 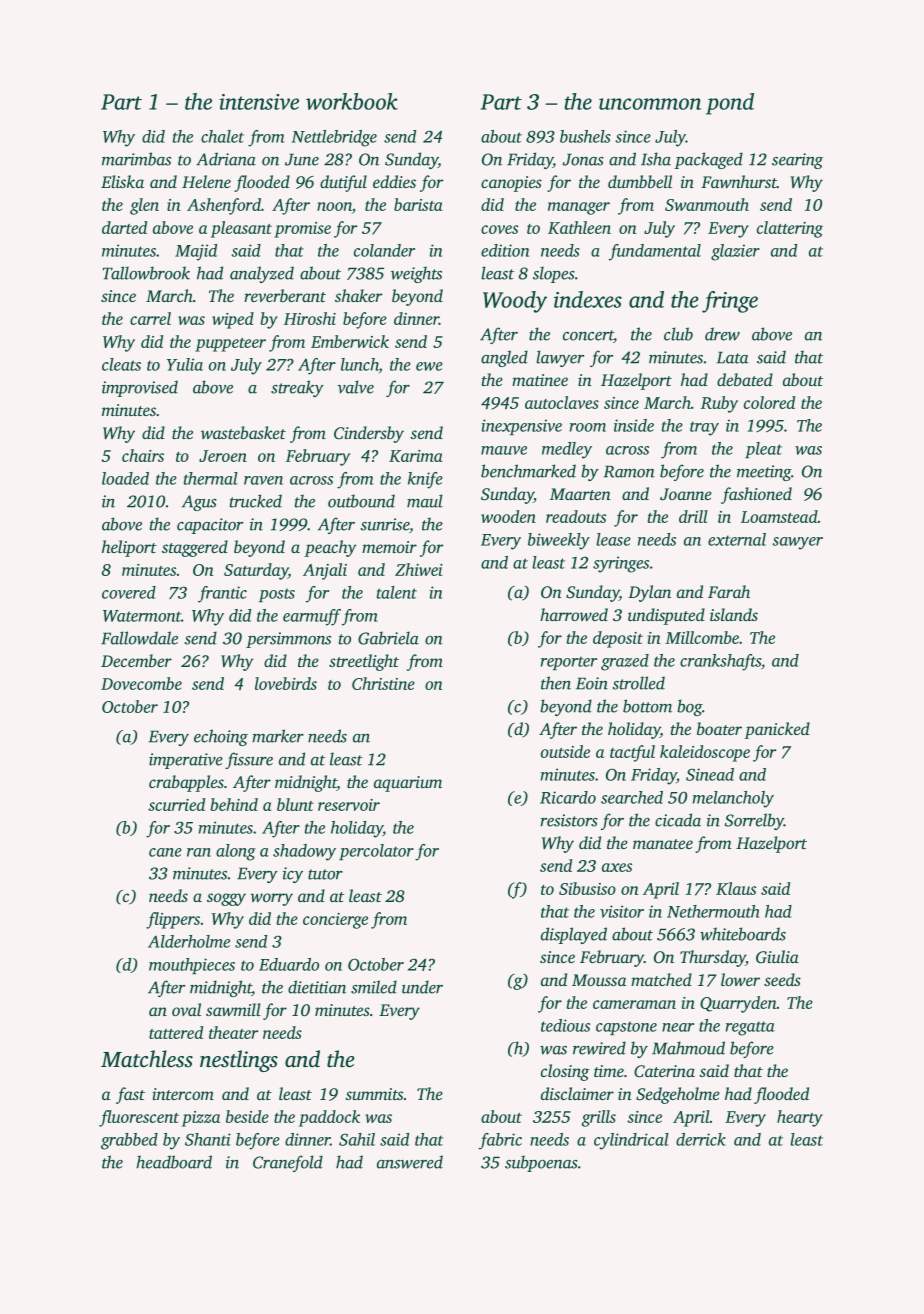 I want to click on Eliska, so click(x=122, y=181).
